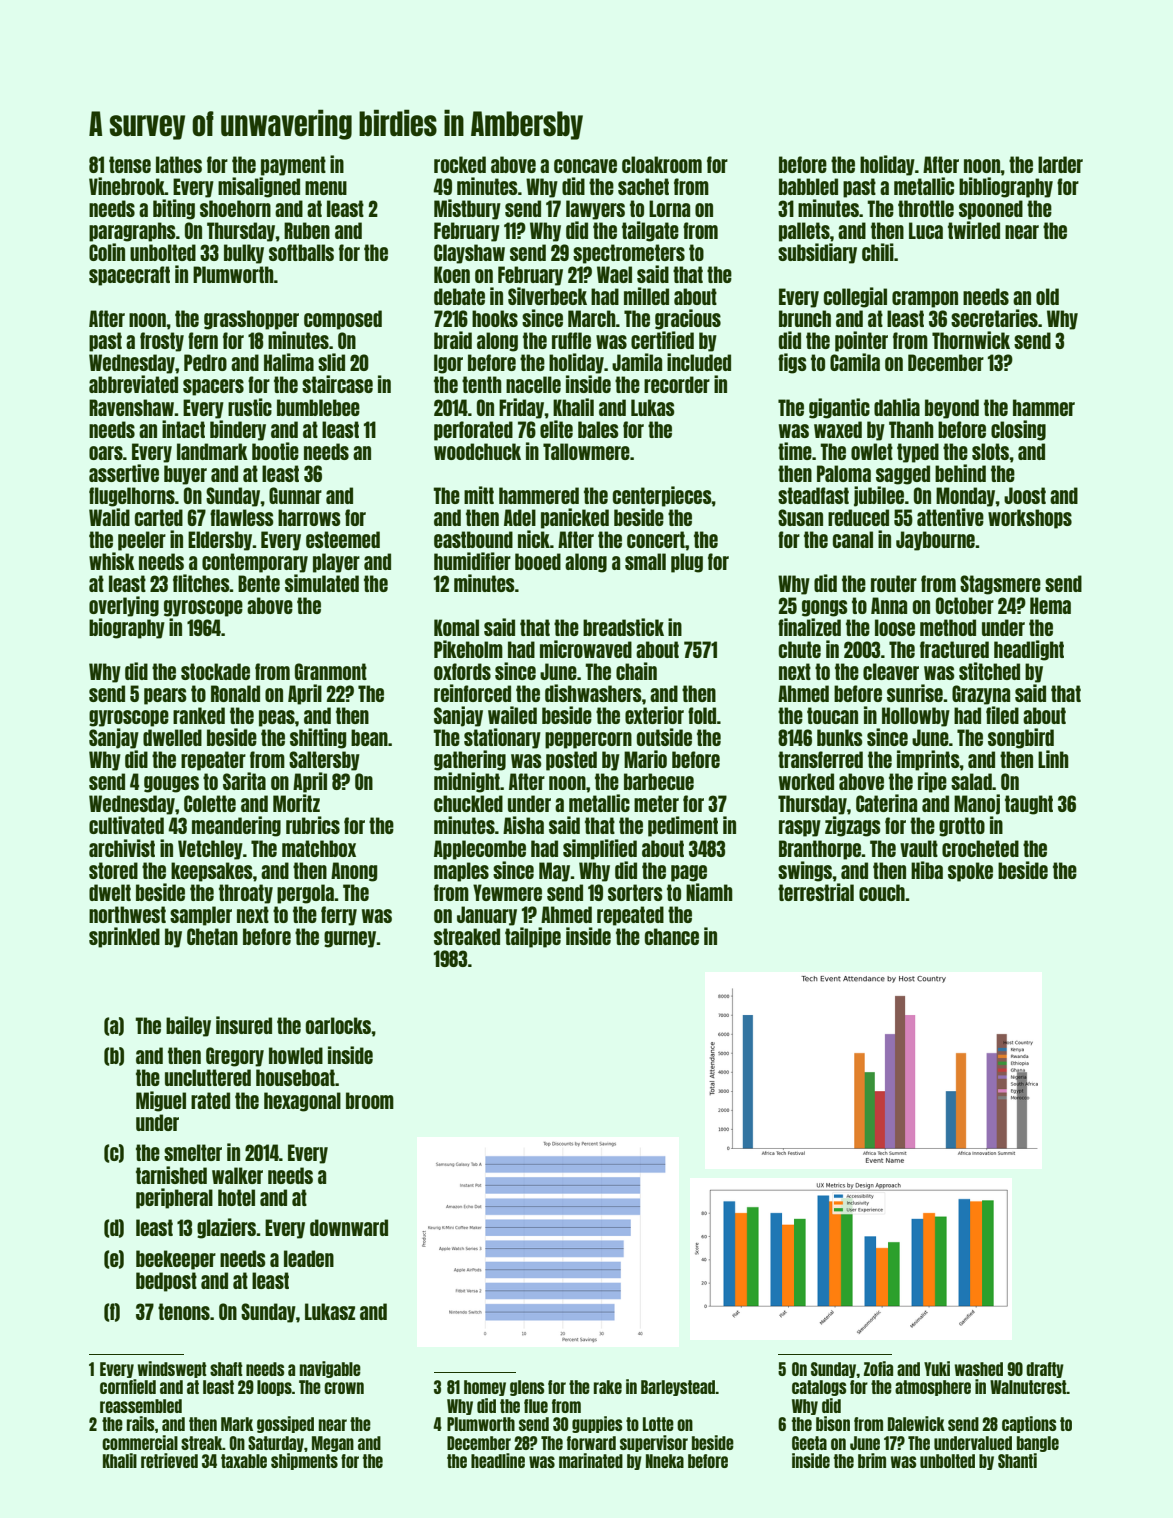  I want to click on flitches, so click(201, 583).
